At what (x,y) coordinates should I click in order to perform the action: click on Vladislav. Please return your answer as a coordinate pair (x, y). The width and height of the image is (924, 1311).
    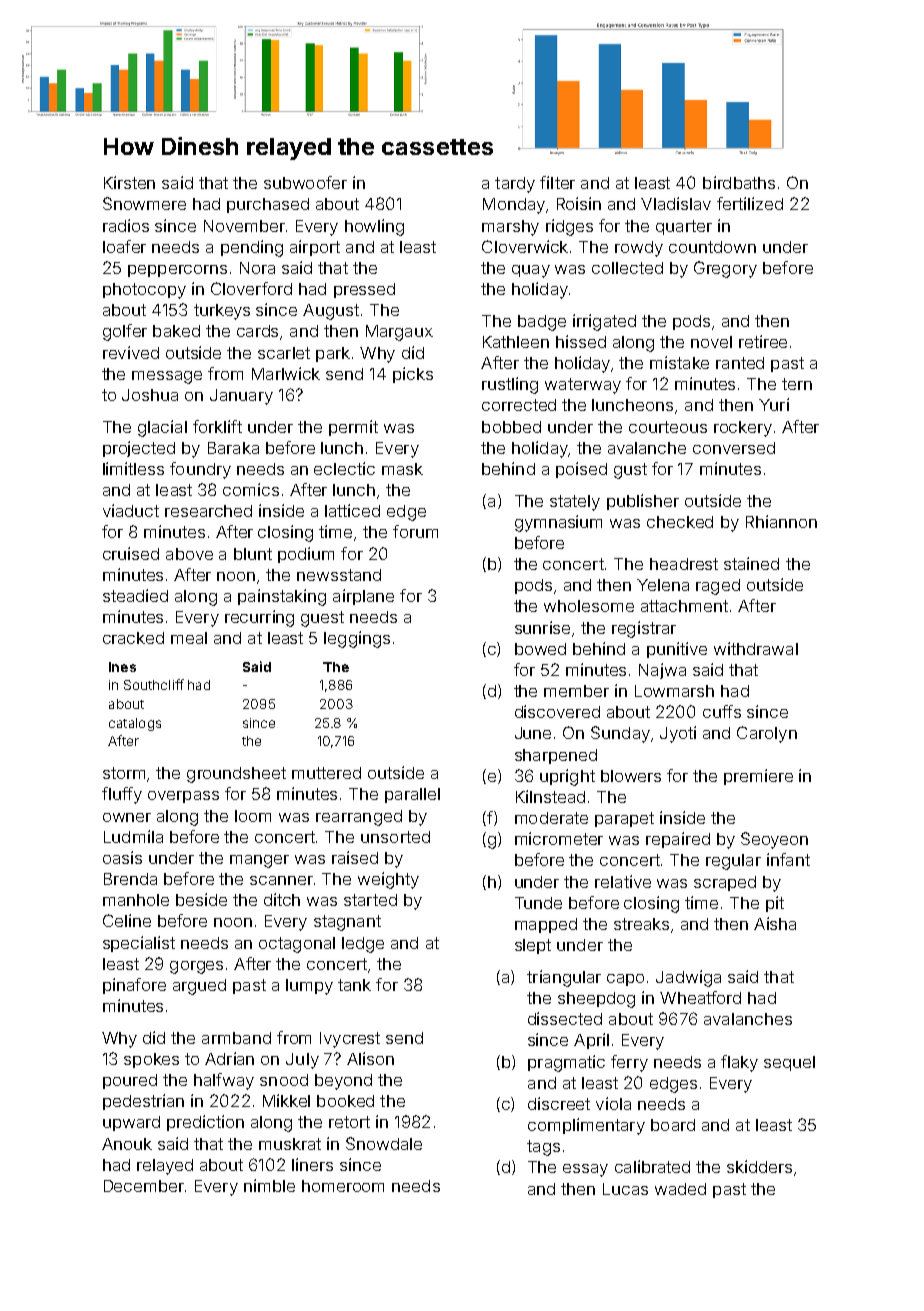
    Looking at the image, I should click on (676, 203).
